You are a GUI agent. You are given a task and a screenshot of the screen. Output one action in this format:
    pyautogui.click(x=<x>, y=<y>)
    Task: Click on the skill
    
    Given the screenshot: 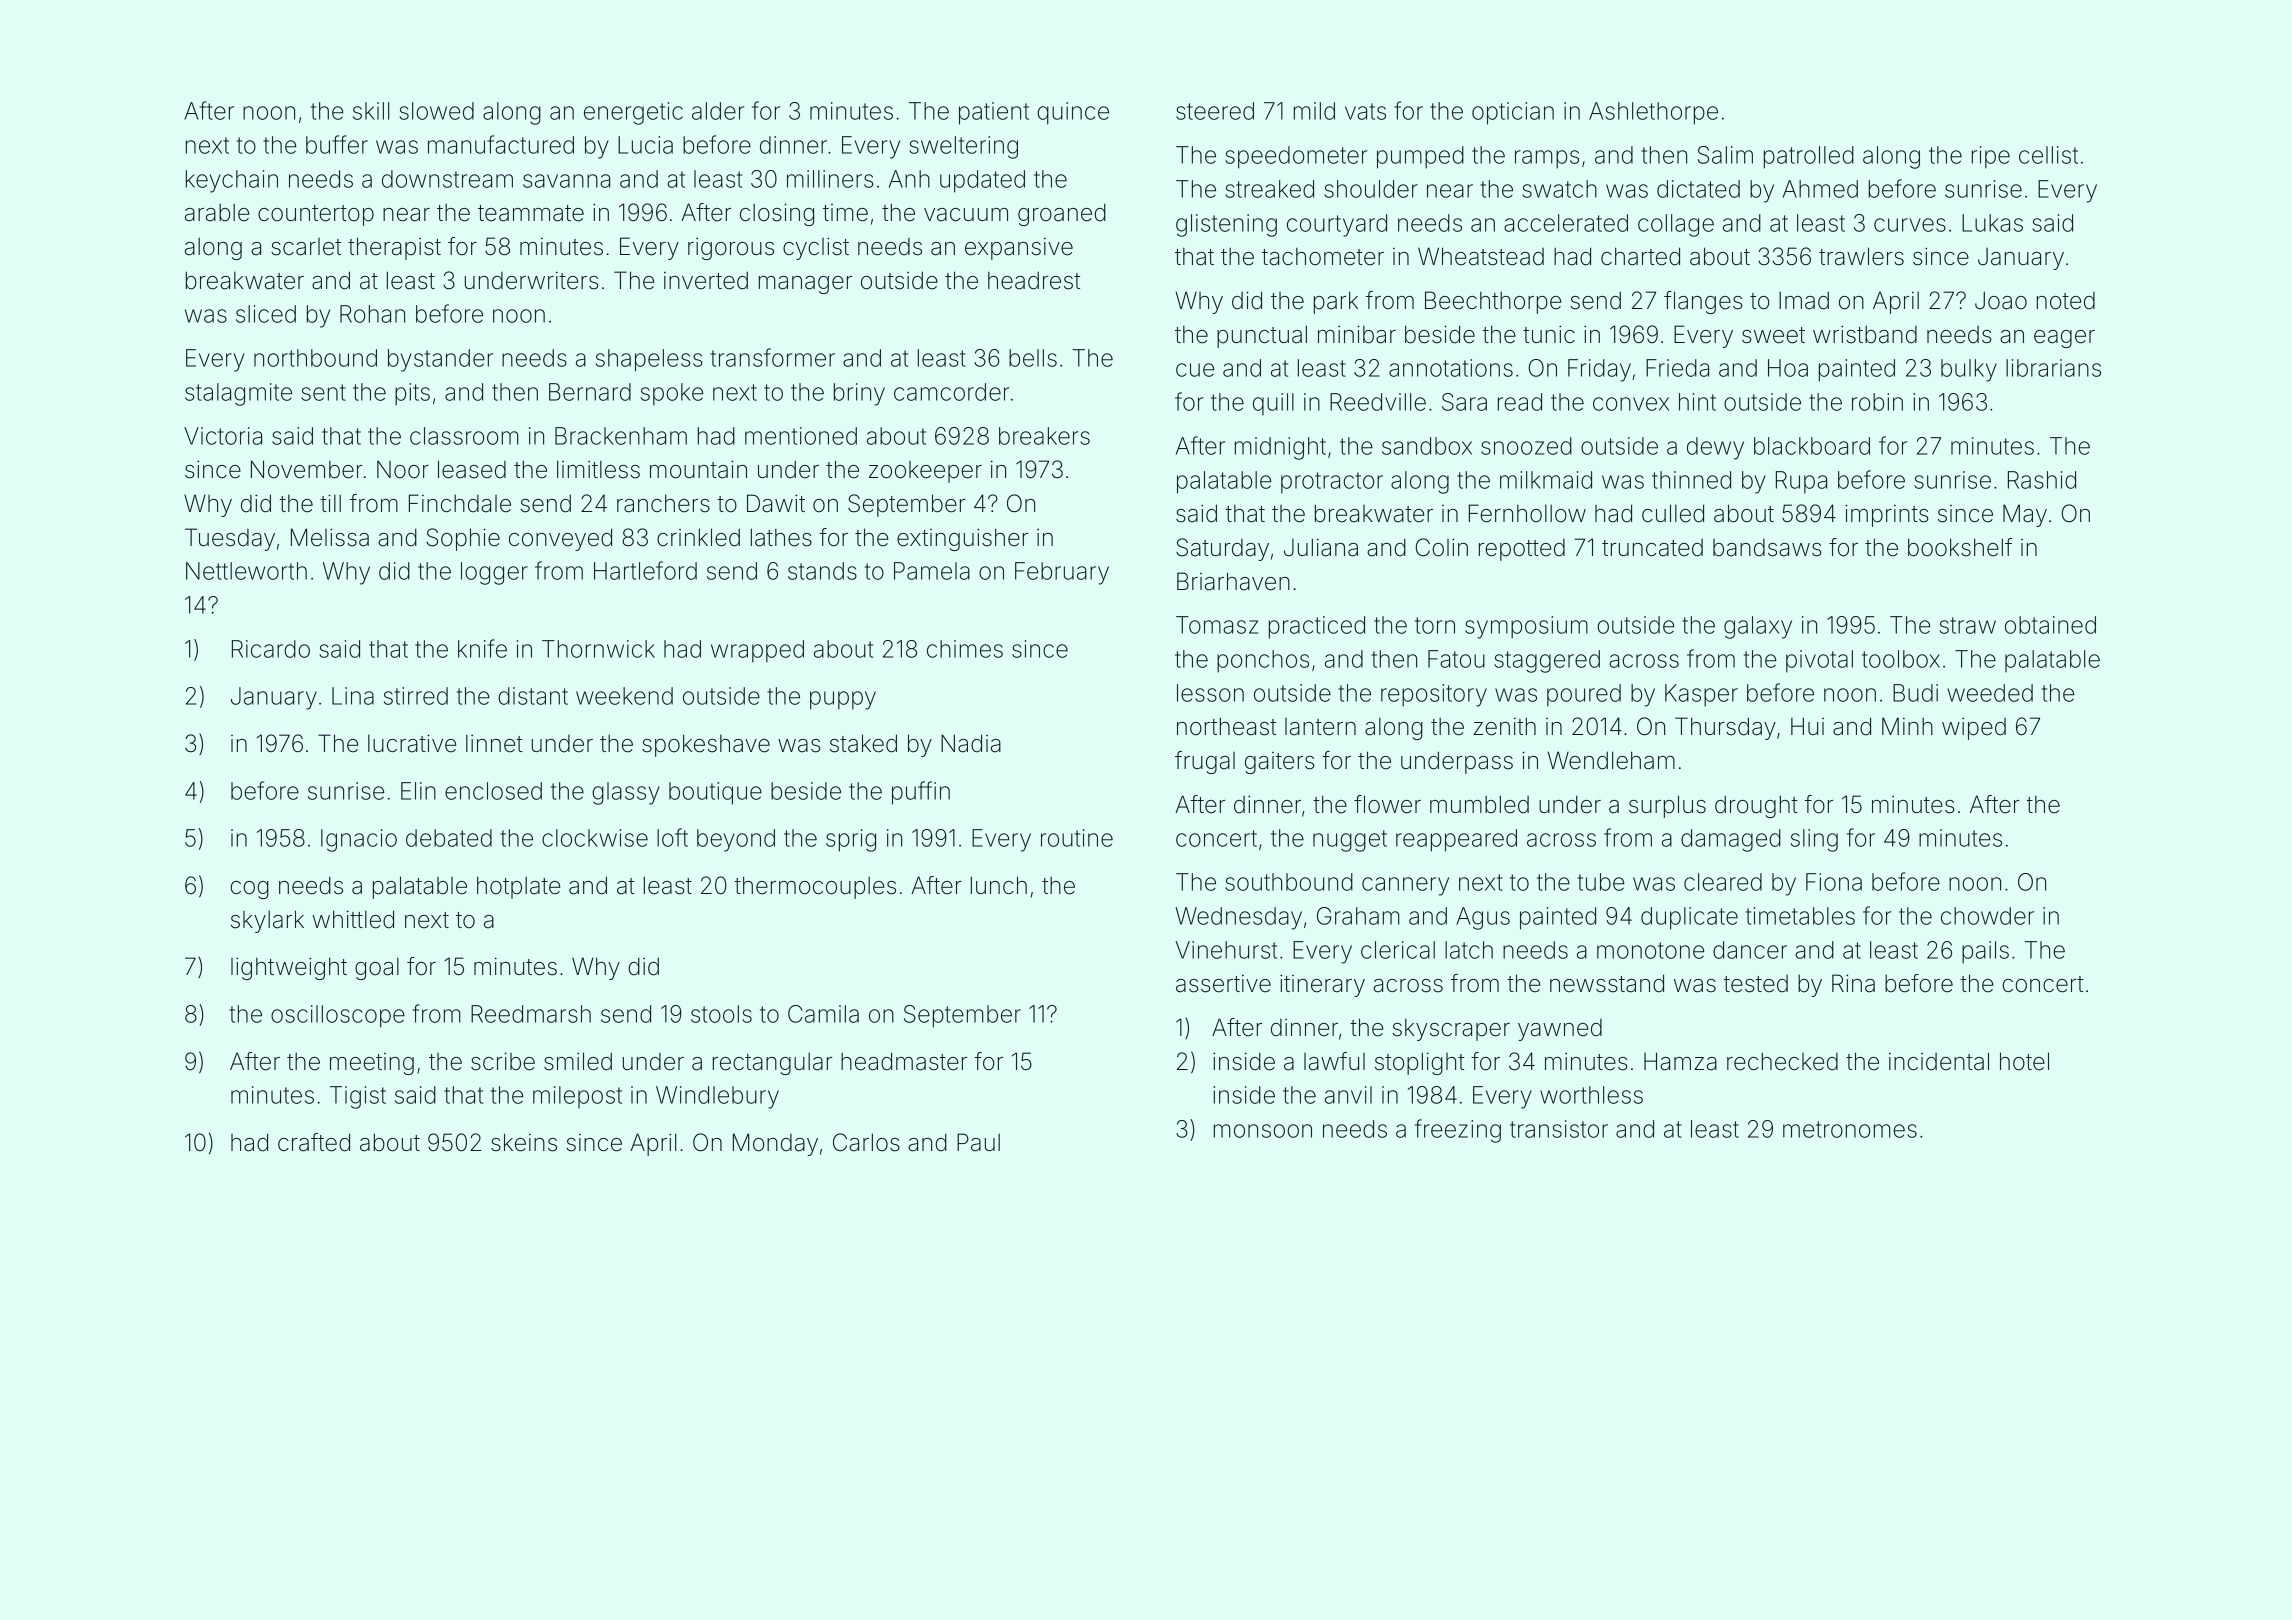 What is the action you would take?
    pyautogui.click(x=371, y=111)
